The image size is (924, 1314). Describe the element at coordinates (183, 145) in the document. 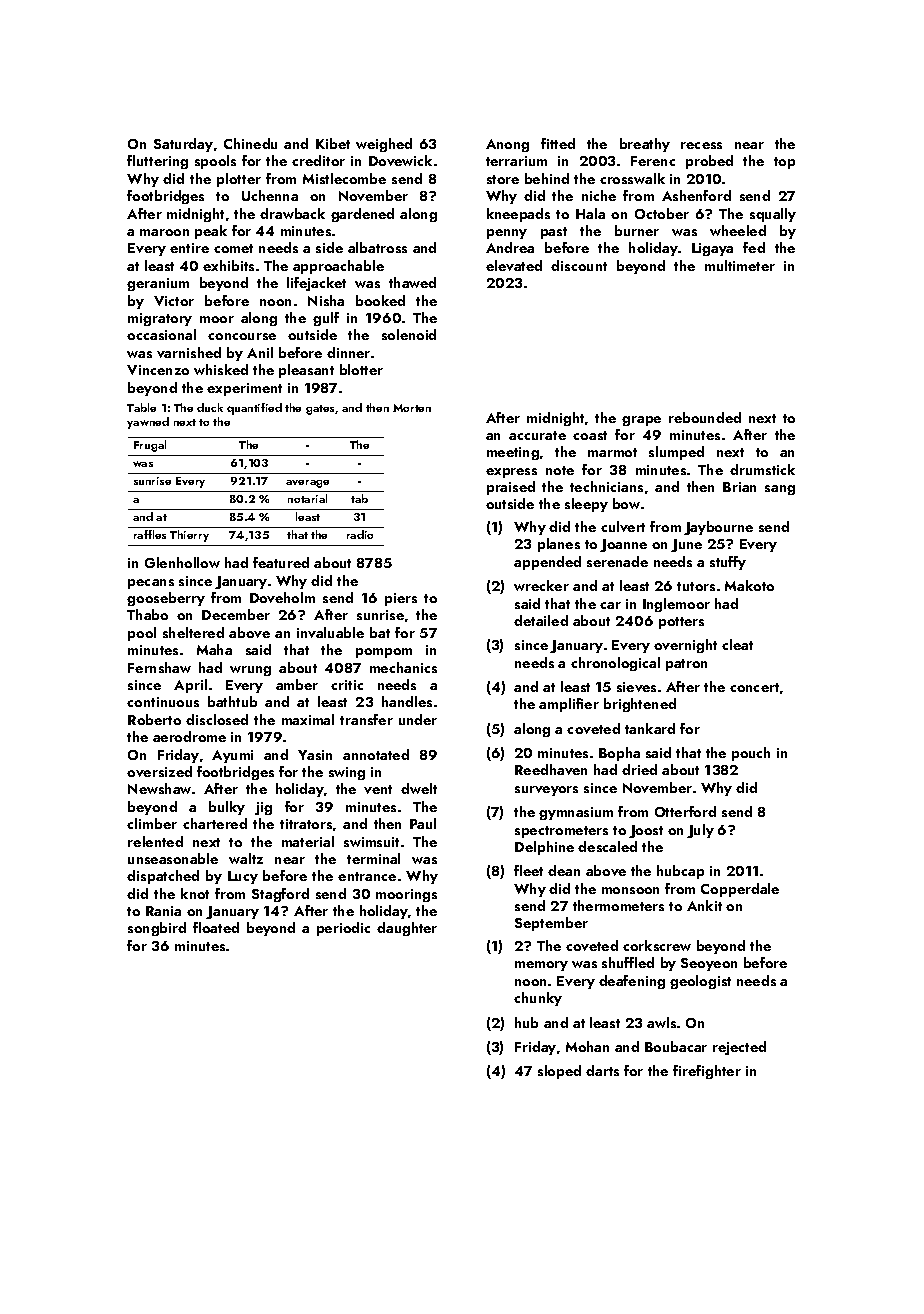

I see `Saturday` at that location.
